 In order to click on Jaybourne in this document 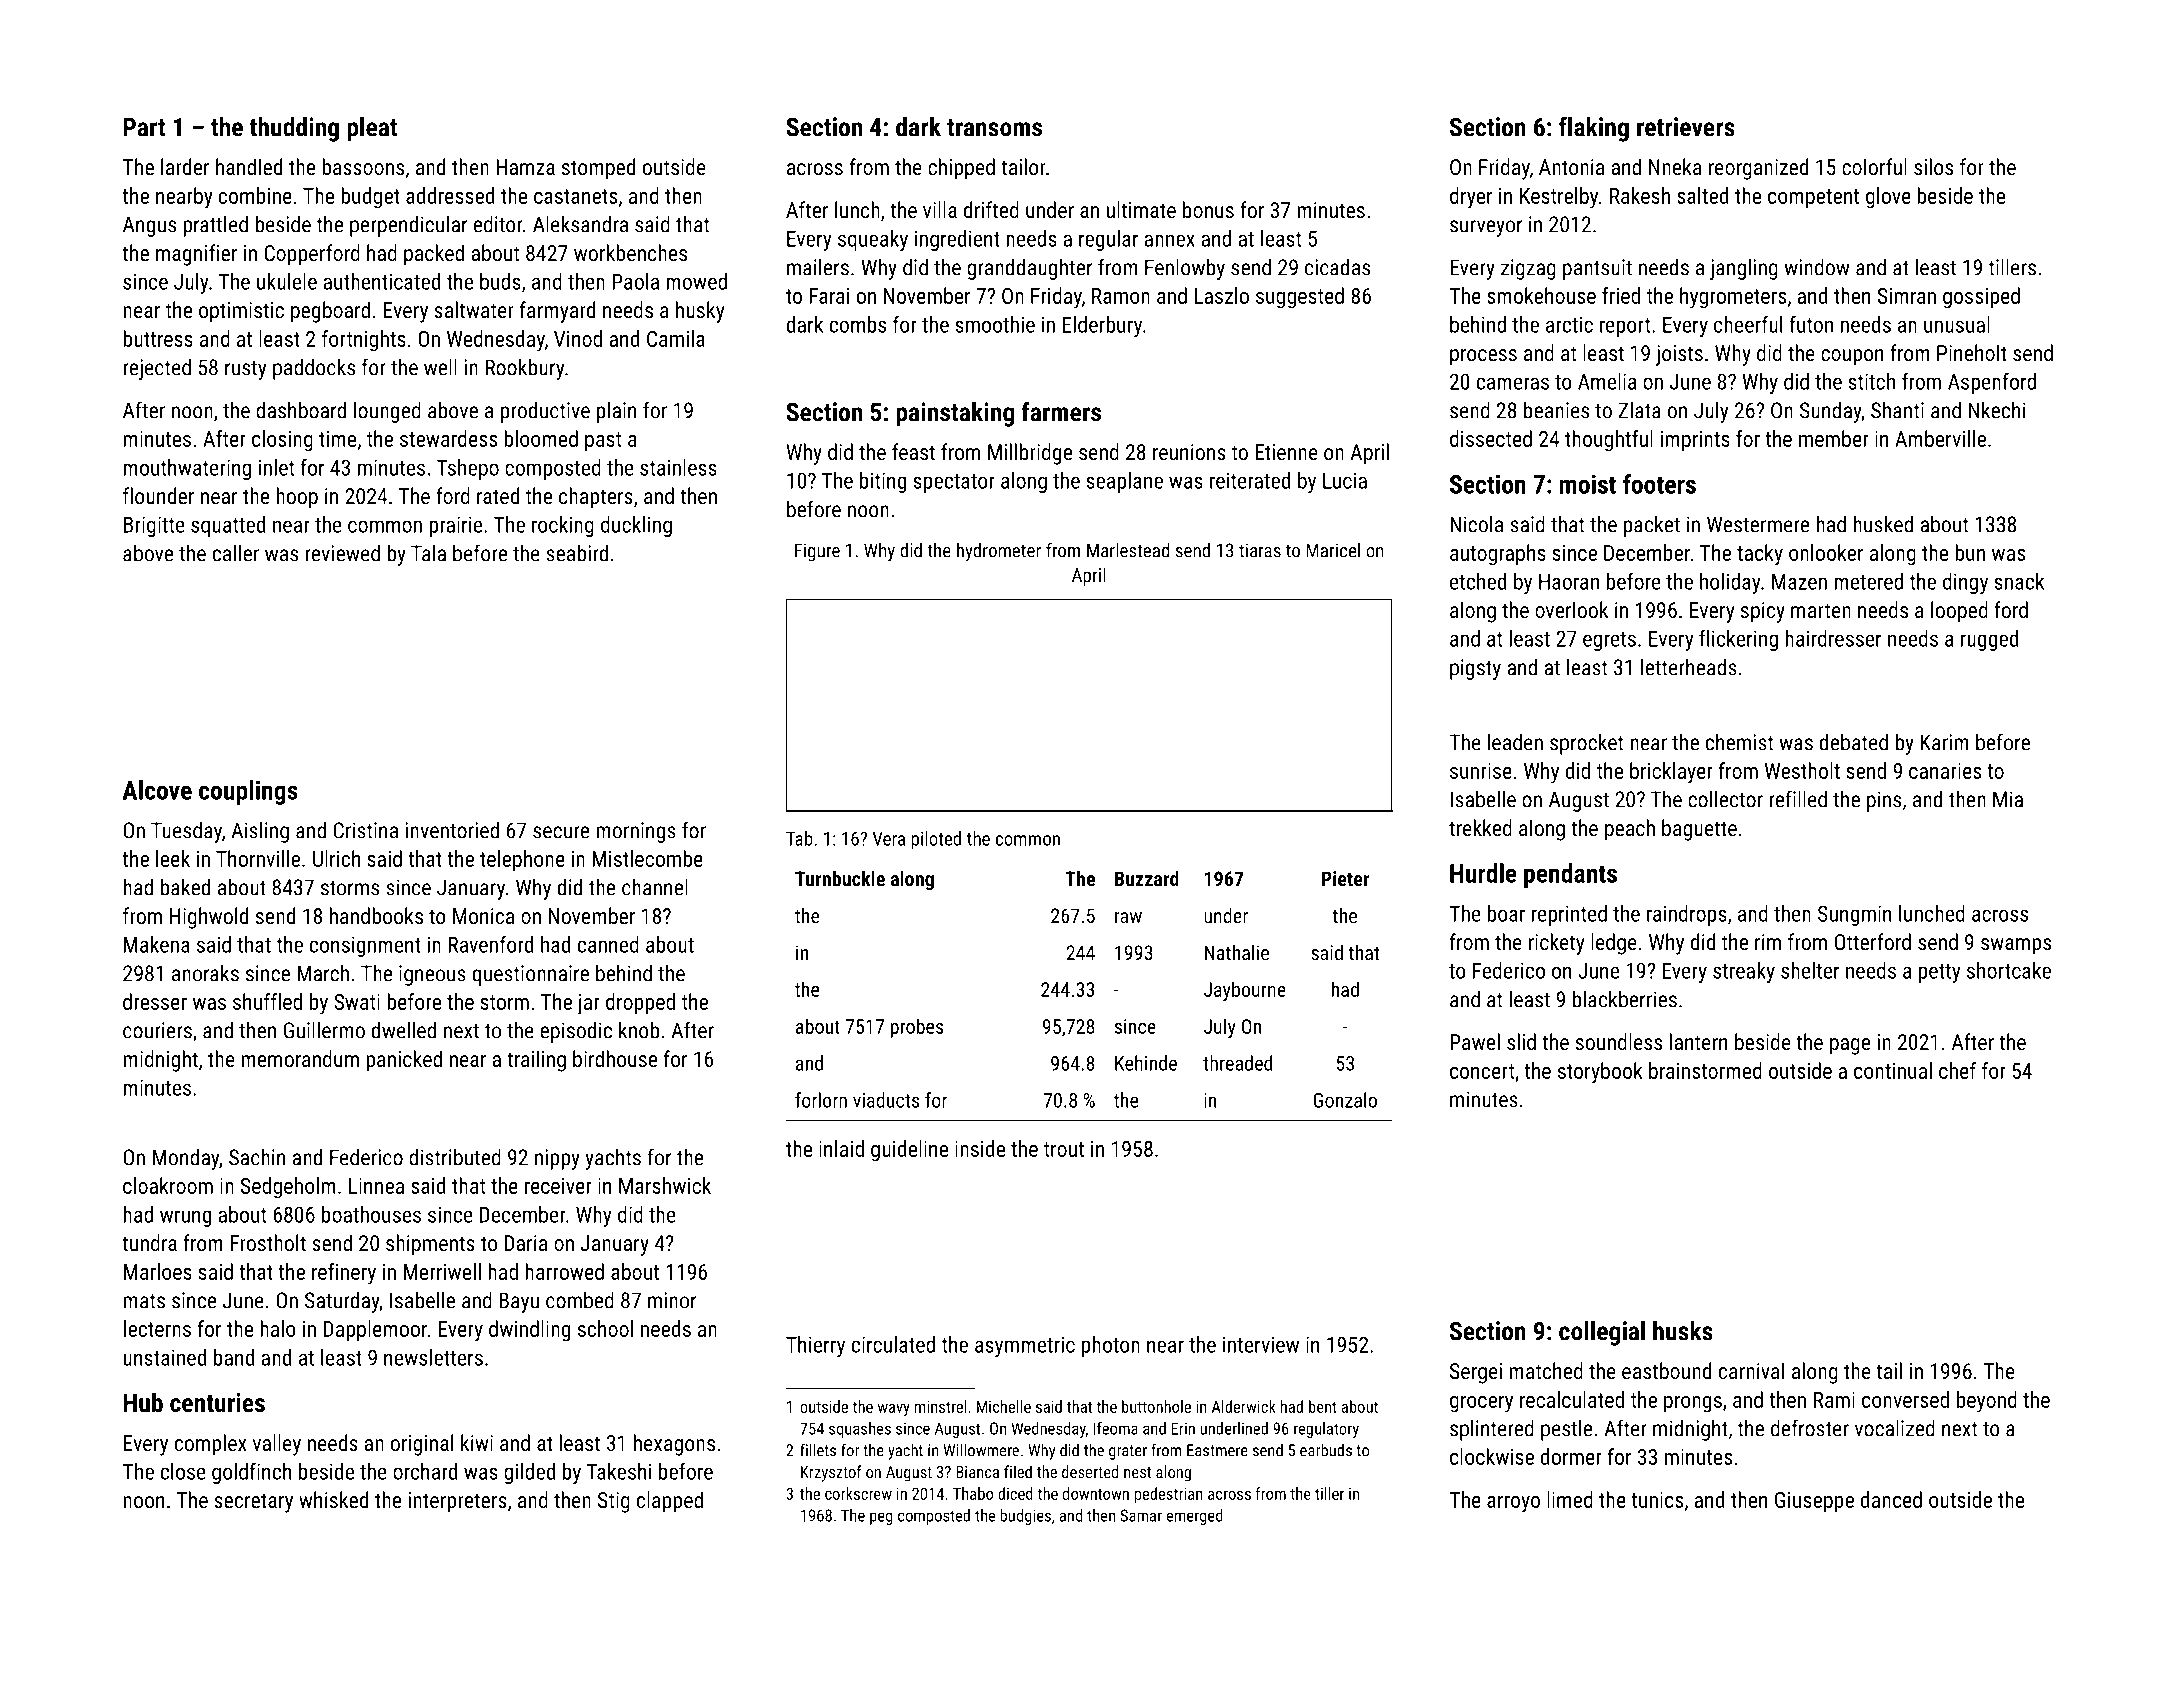, I will do `click(1245, 991)`.
